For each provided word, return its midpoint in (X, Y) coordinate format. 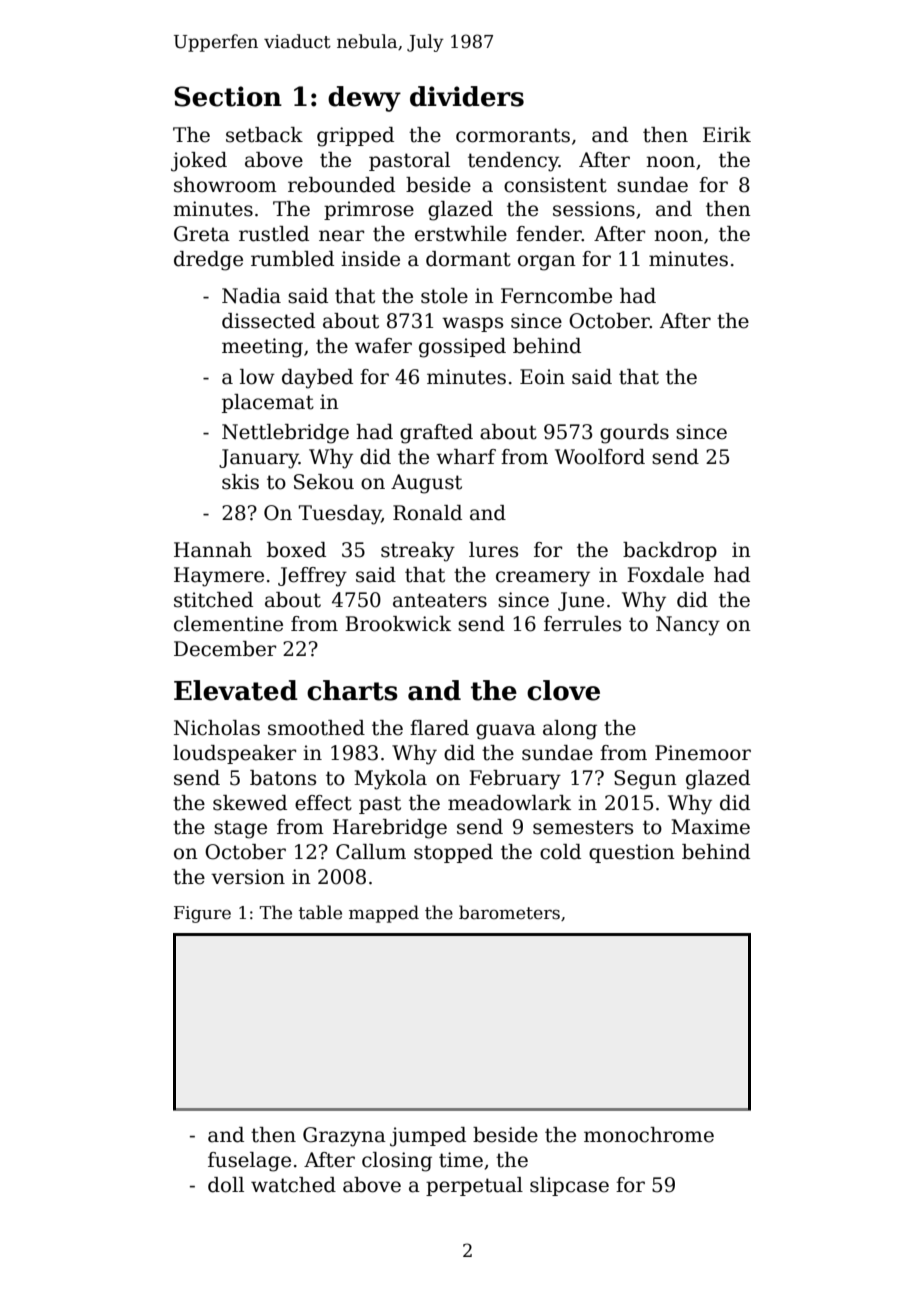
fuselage (249, 1162)
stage (240, 829)
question (632, 853)
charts (352, 690)
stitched (213, 600)
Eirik (727, 134)
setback (264, 135)
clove (563, 690)
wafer (383, 346)
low (257, 377)
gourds (634, 434)
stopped (453, 853)
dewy (364, 99)
